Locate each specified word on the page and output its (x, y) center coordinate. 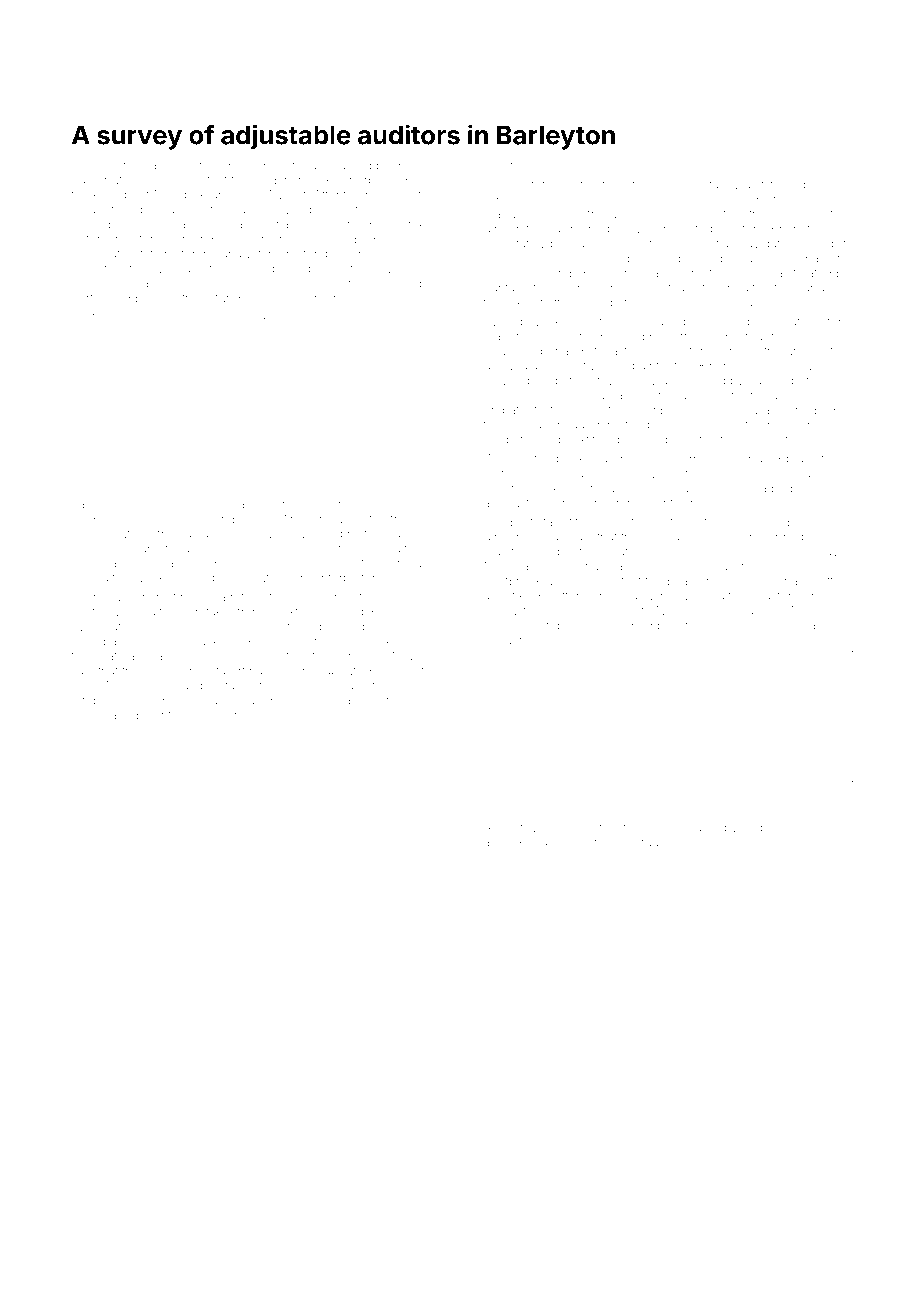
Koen (416, 685)
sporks (738, 626)
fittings (654, 806)
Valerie (549, 827)
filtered (779, 184)
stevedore (619, 380)
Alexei (159, 180)
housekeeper (521, 352)
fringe (500, 440)
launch (255, 504)
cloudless (815, 366)
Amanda (134, 316)
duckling (199, 717)
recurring (346, 167)
